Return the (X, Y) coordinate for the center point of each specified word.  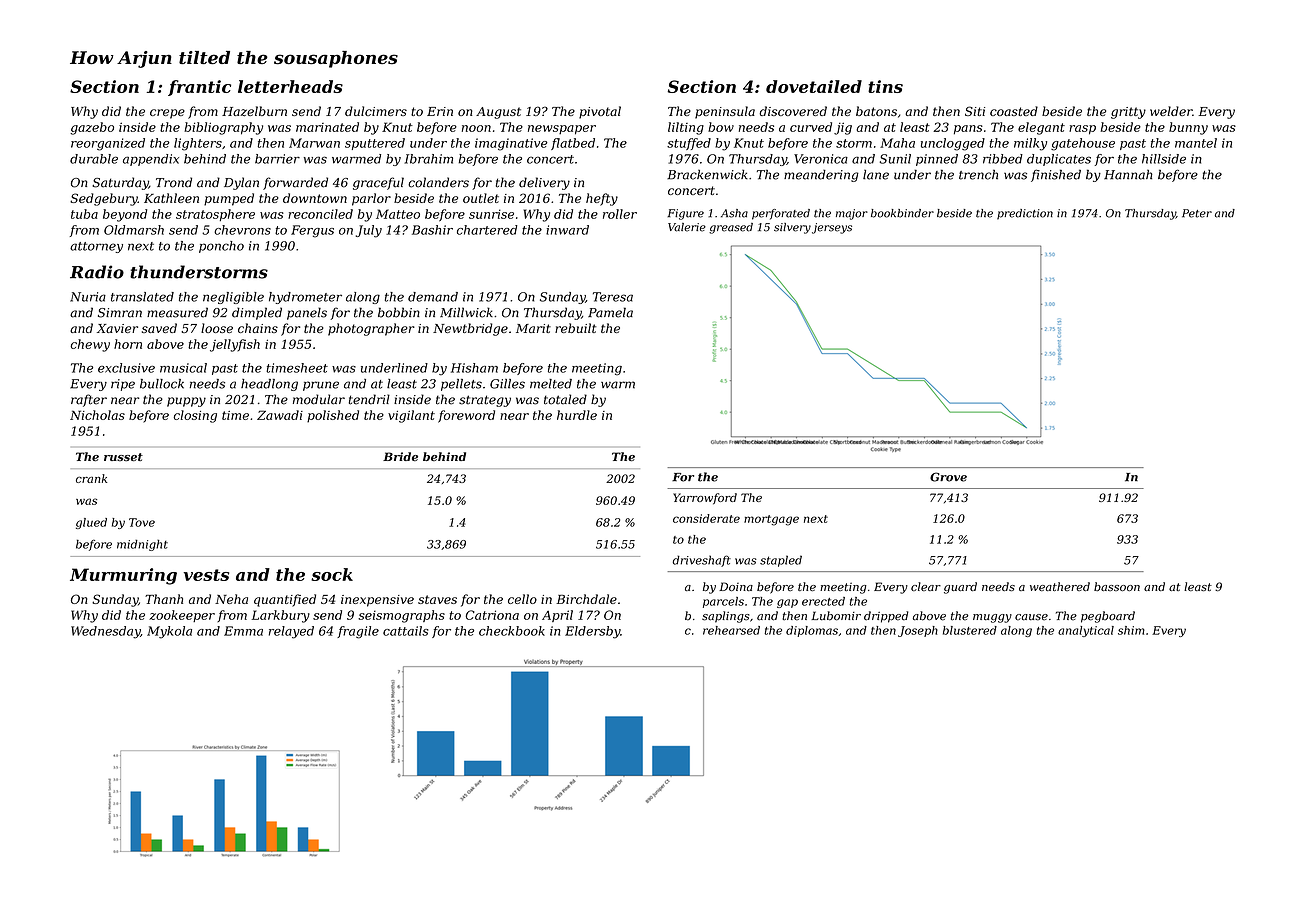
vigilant (411, 416)
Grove (948, 477)
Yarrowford (705, 499)
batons (876, 111)
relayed (291, 632)
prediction (1025, 214)
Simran (120, 313)
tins (885, 86)
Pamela (610, 312)
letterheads (290, 86)
